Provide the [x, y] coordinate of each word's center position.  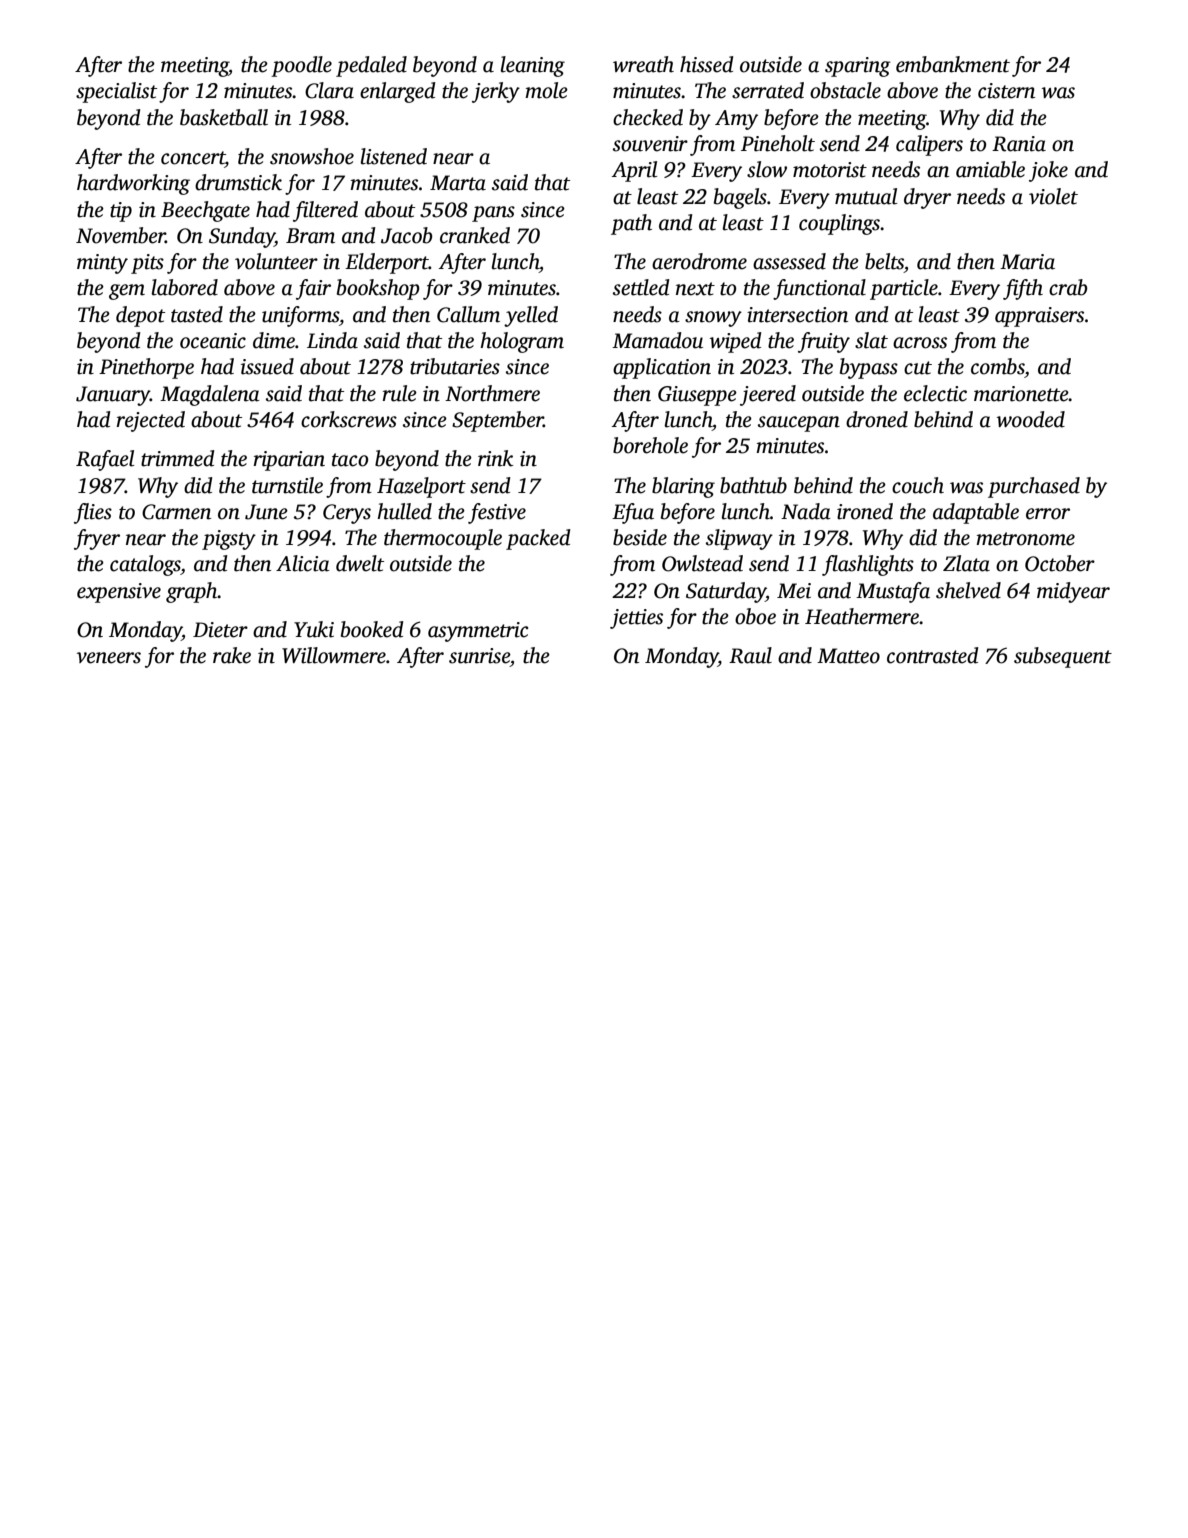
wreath [643, 64]
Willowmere [334, 655]
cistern [1006, 91]
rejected [150, 421]
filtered [325, 211]
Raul [750, 655]
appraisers [1039, 317]
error [1048, 514]
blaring [683, 487]
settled [641, 287]
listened [393, 156]
